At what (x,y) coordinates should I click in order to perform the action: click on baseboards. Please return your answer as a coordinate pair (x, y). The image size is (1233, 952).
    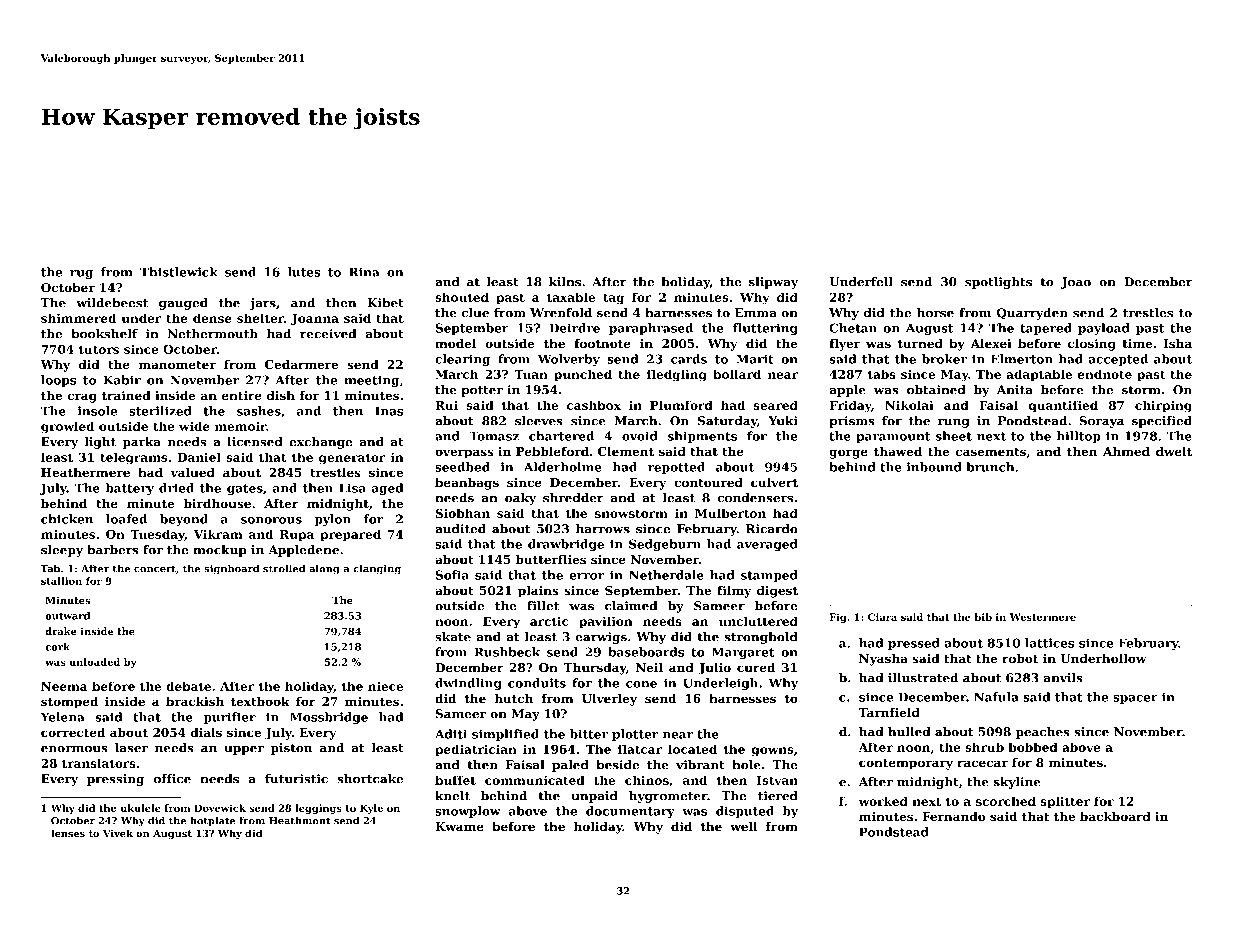
    Looking at the image, I should click on (646, 652).
